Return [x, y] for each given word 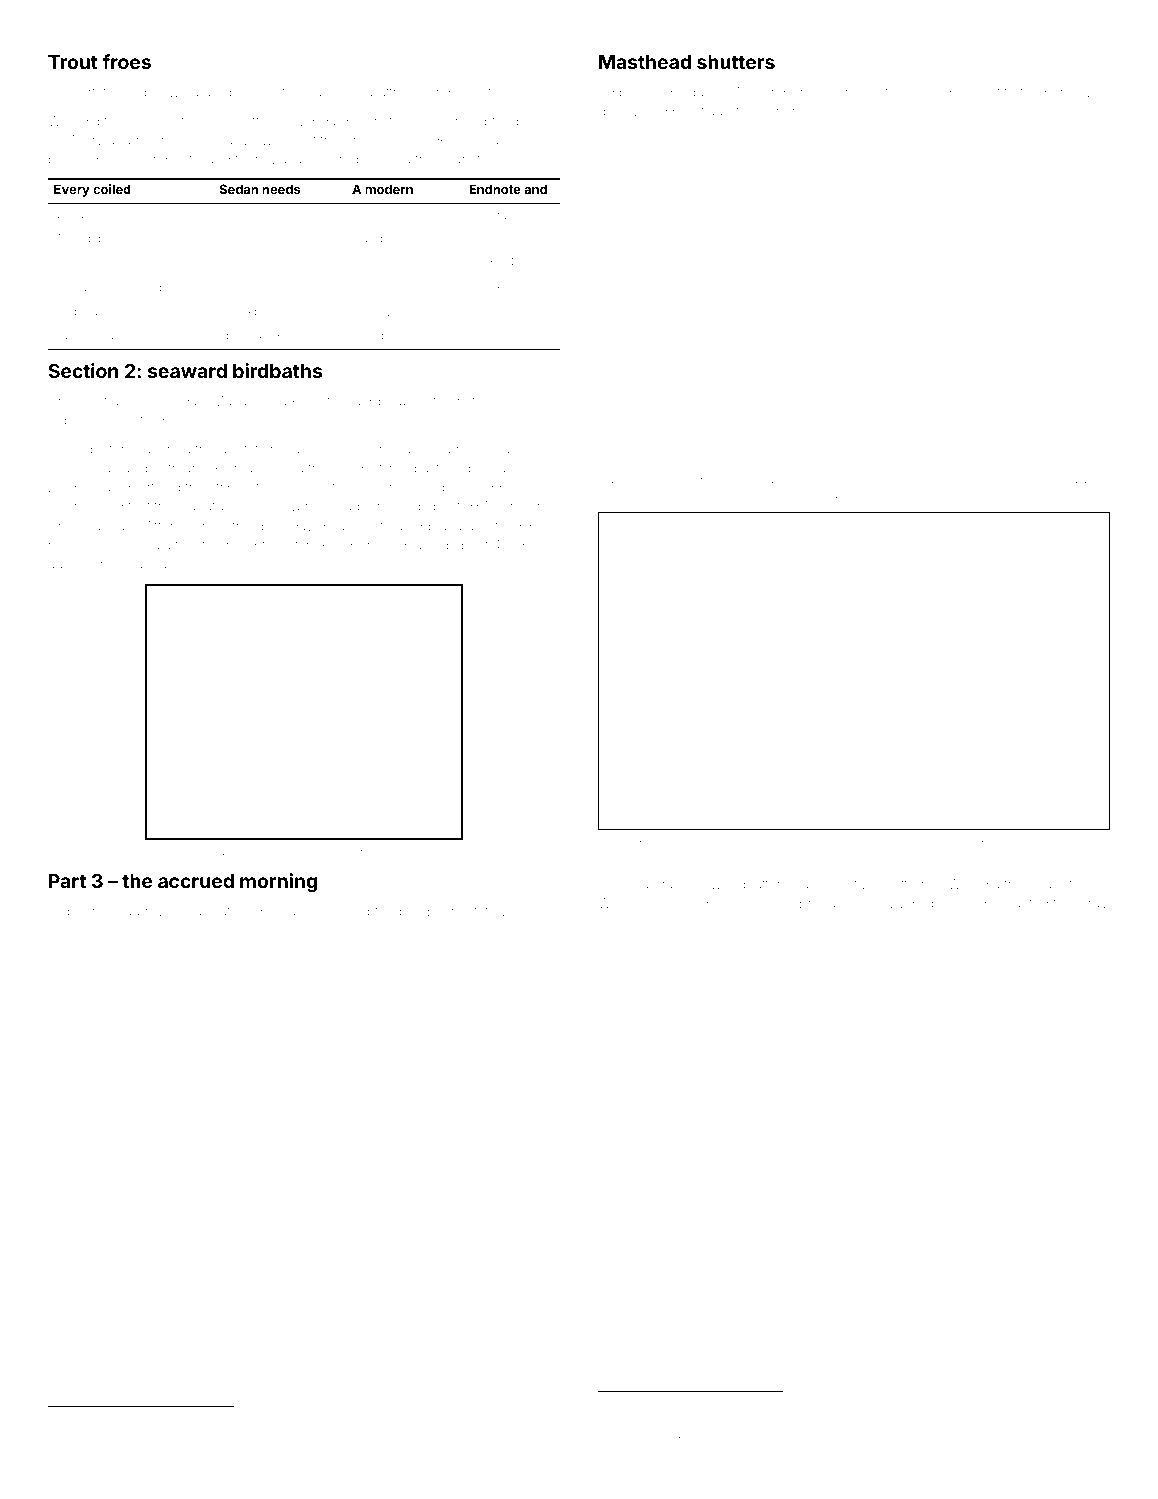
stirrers [447, 401]
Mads [70, 1419]
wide [1079, 843]
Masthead [645, 62]
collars [287, 911]
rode [891, 480]
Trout [73, 62]
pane [1060, 94]
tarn [748, 1404]
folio [269, 486]
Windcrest [629, 903]
